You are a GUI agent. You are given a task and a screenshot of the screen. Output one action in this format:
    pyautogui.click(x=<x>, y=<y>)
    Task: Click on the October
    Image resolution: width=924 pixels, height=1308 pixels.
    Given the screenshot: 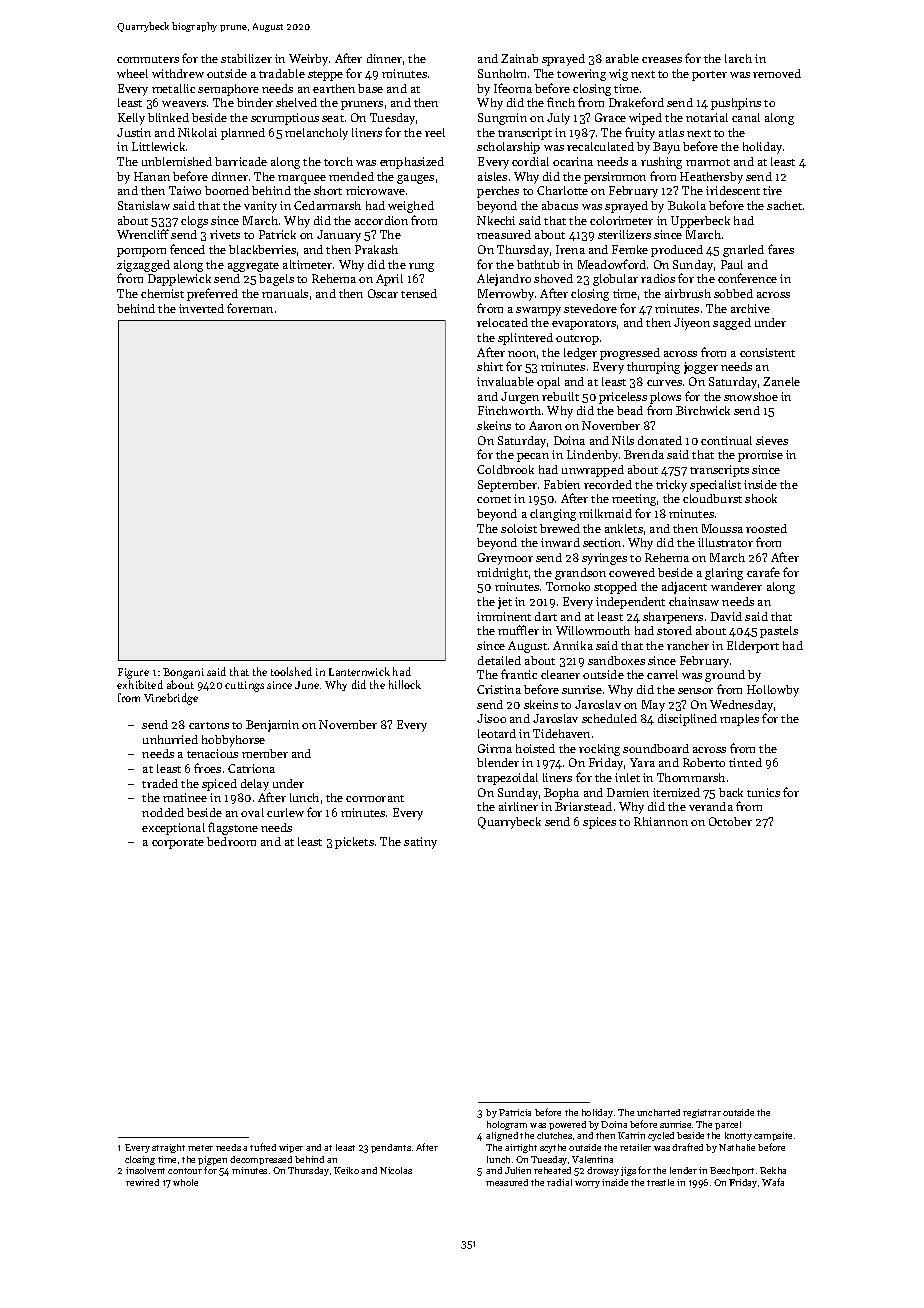 What is the action you would take?
    pyautogui.click(x=730, y=821)
